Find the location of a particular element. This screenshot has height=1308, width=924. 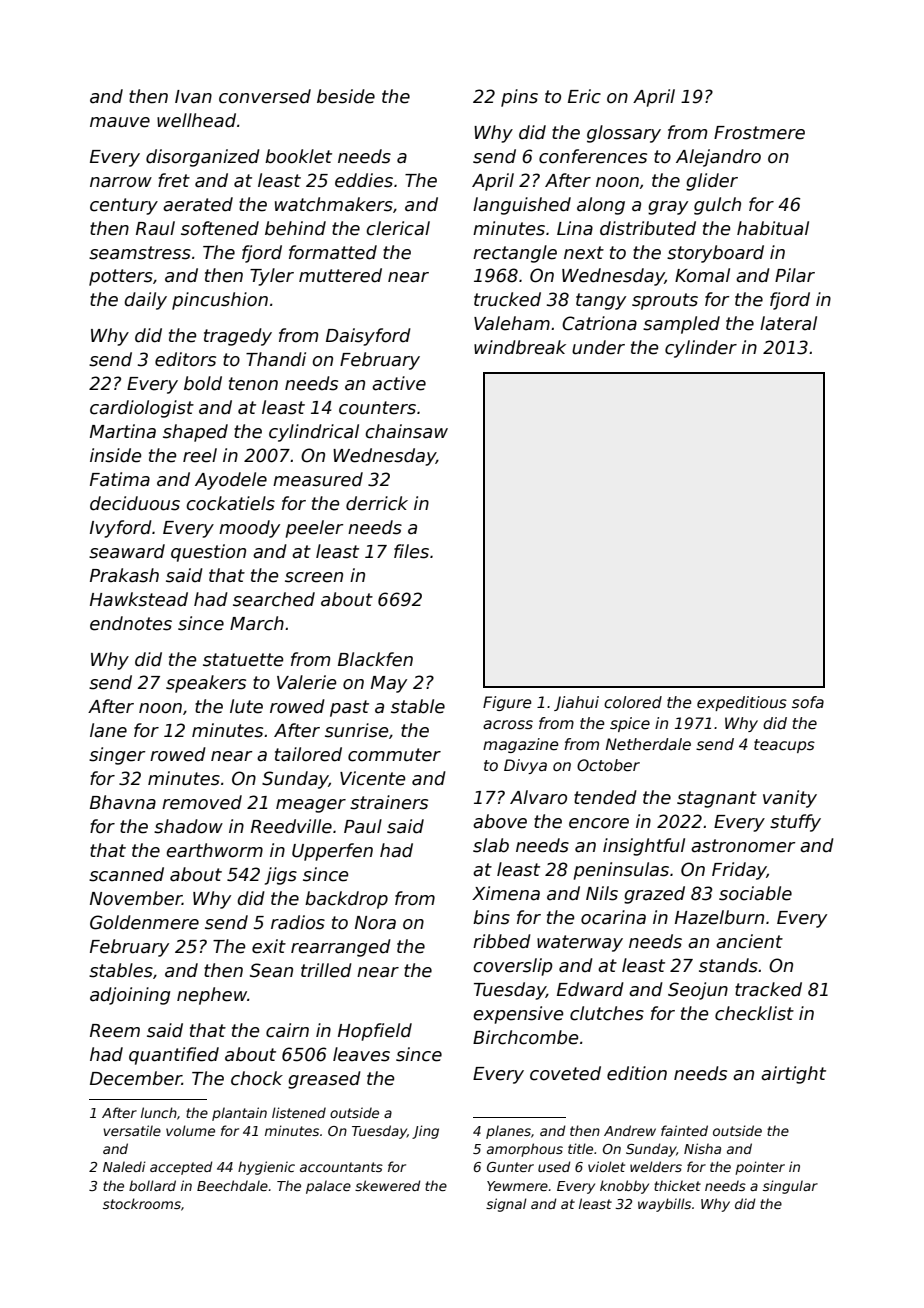

windbreak is located at coordinates (520, 347).
